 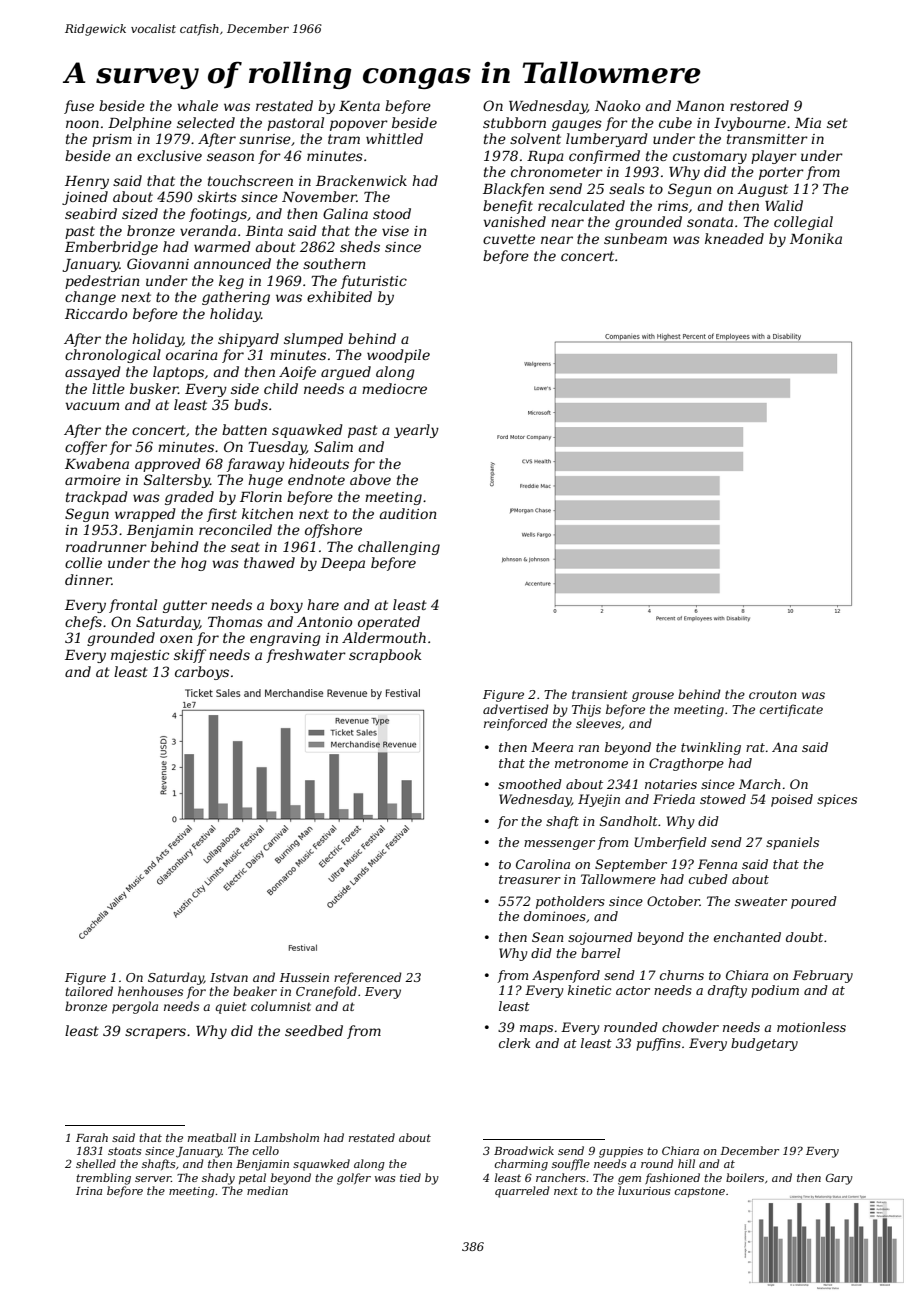 What do you see at coordinates (839, 1179) in the image?
I see `Gary` at bounding box center [839, 1179].
